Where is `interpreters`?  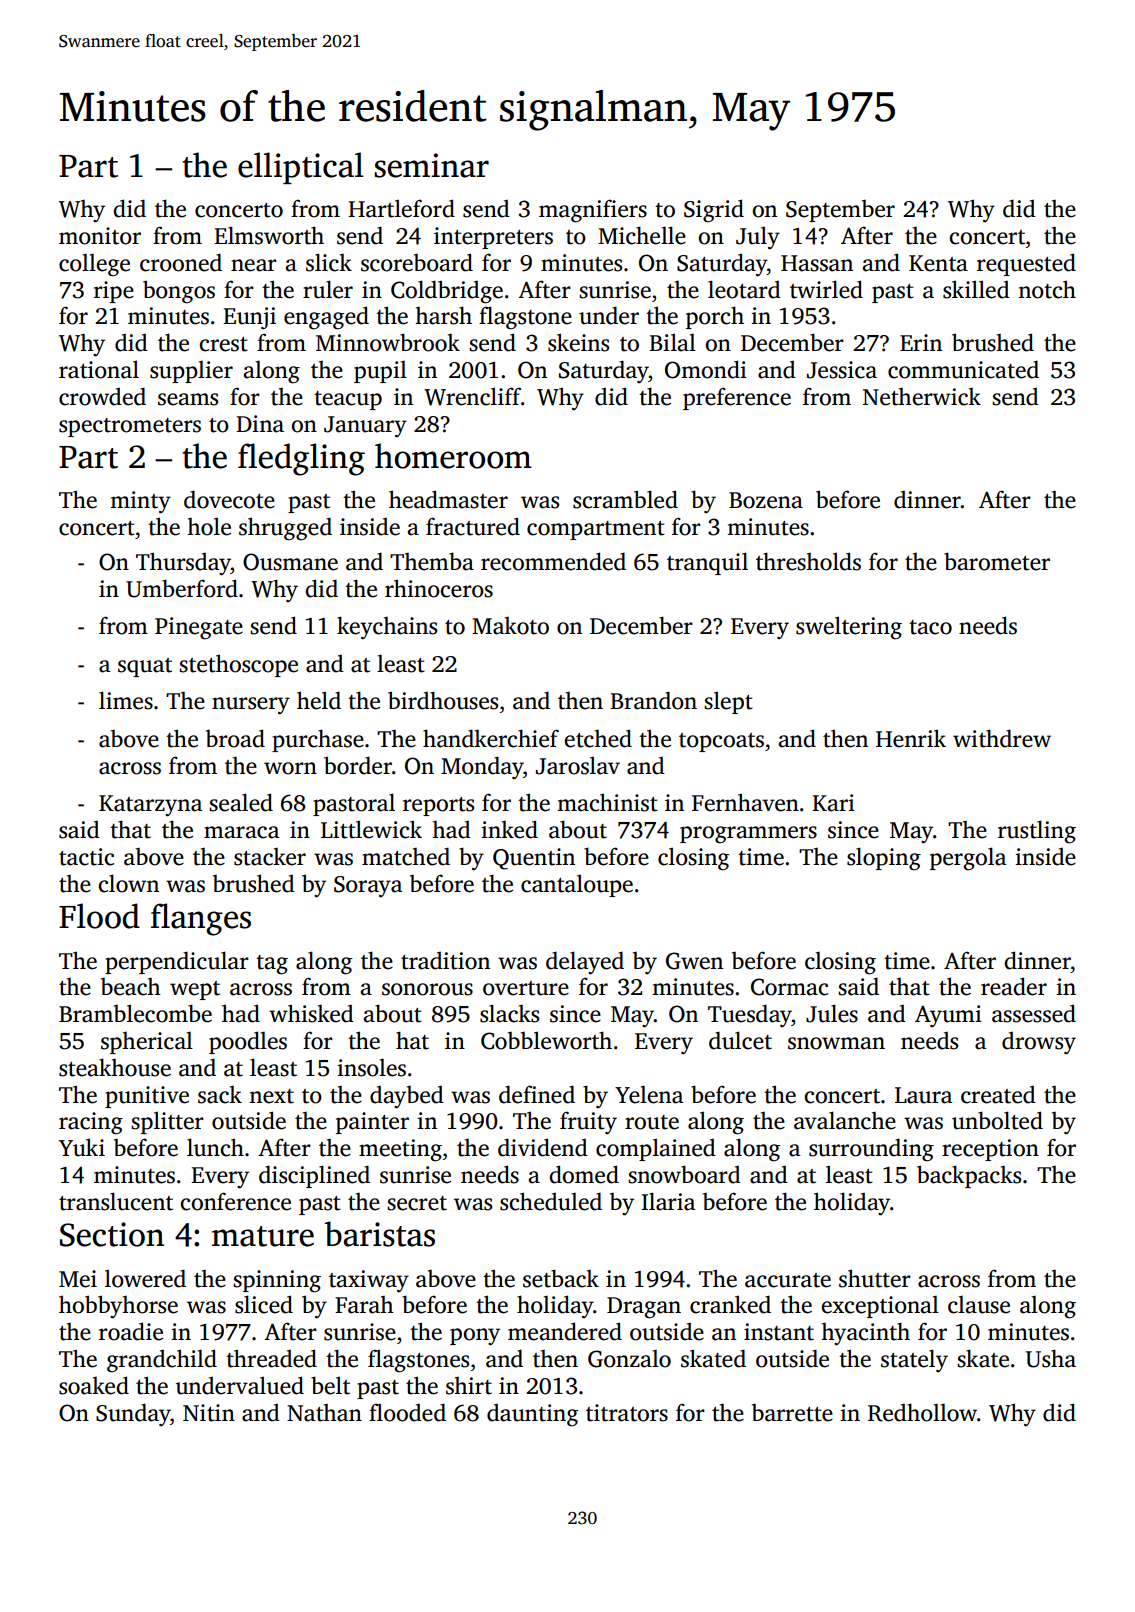 interpreters is located at coordinates (493, 238).
